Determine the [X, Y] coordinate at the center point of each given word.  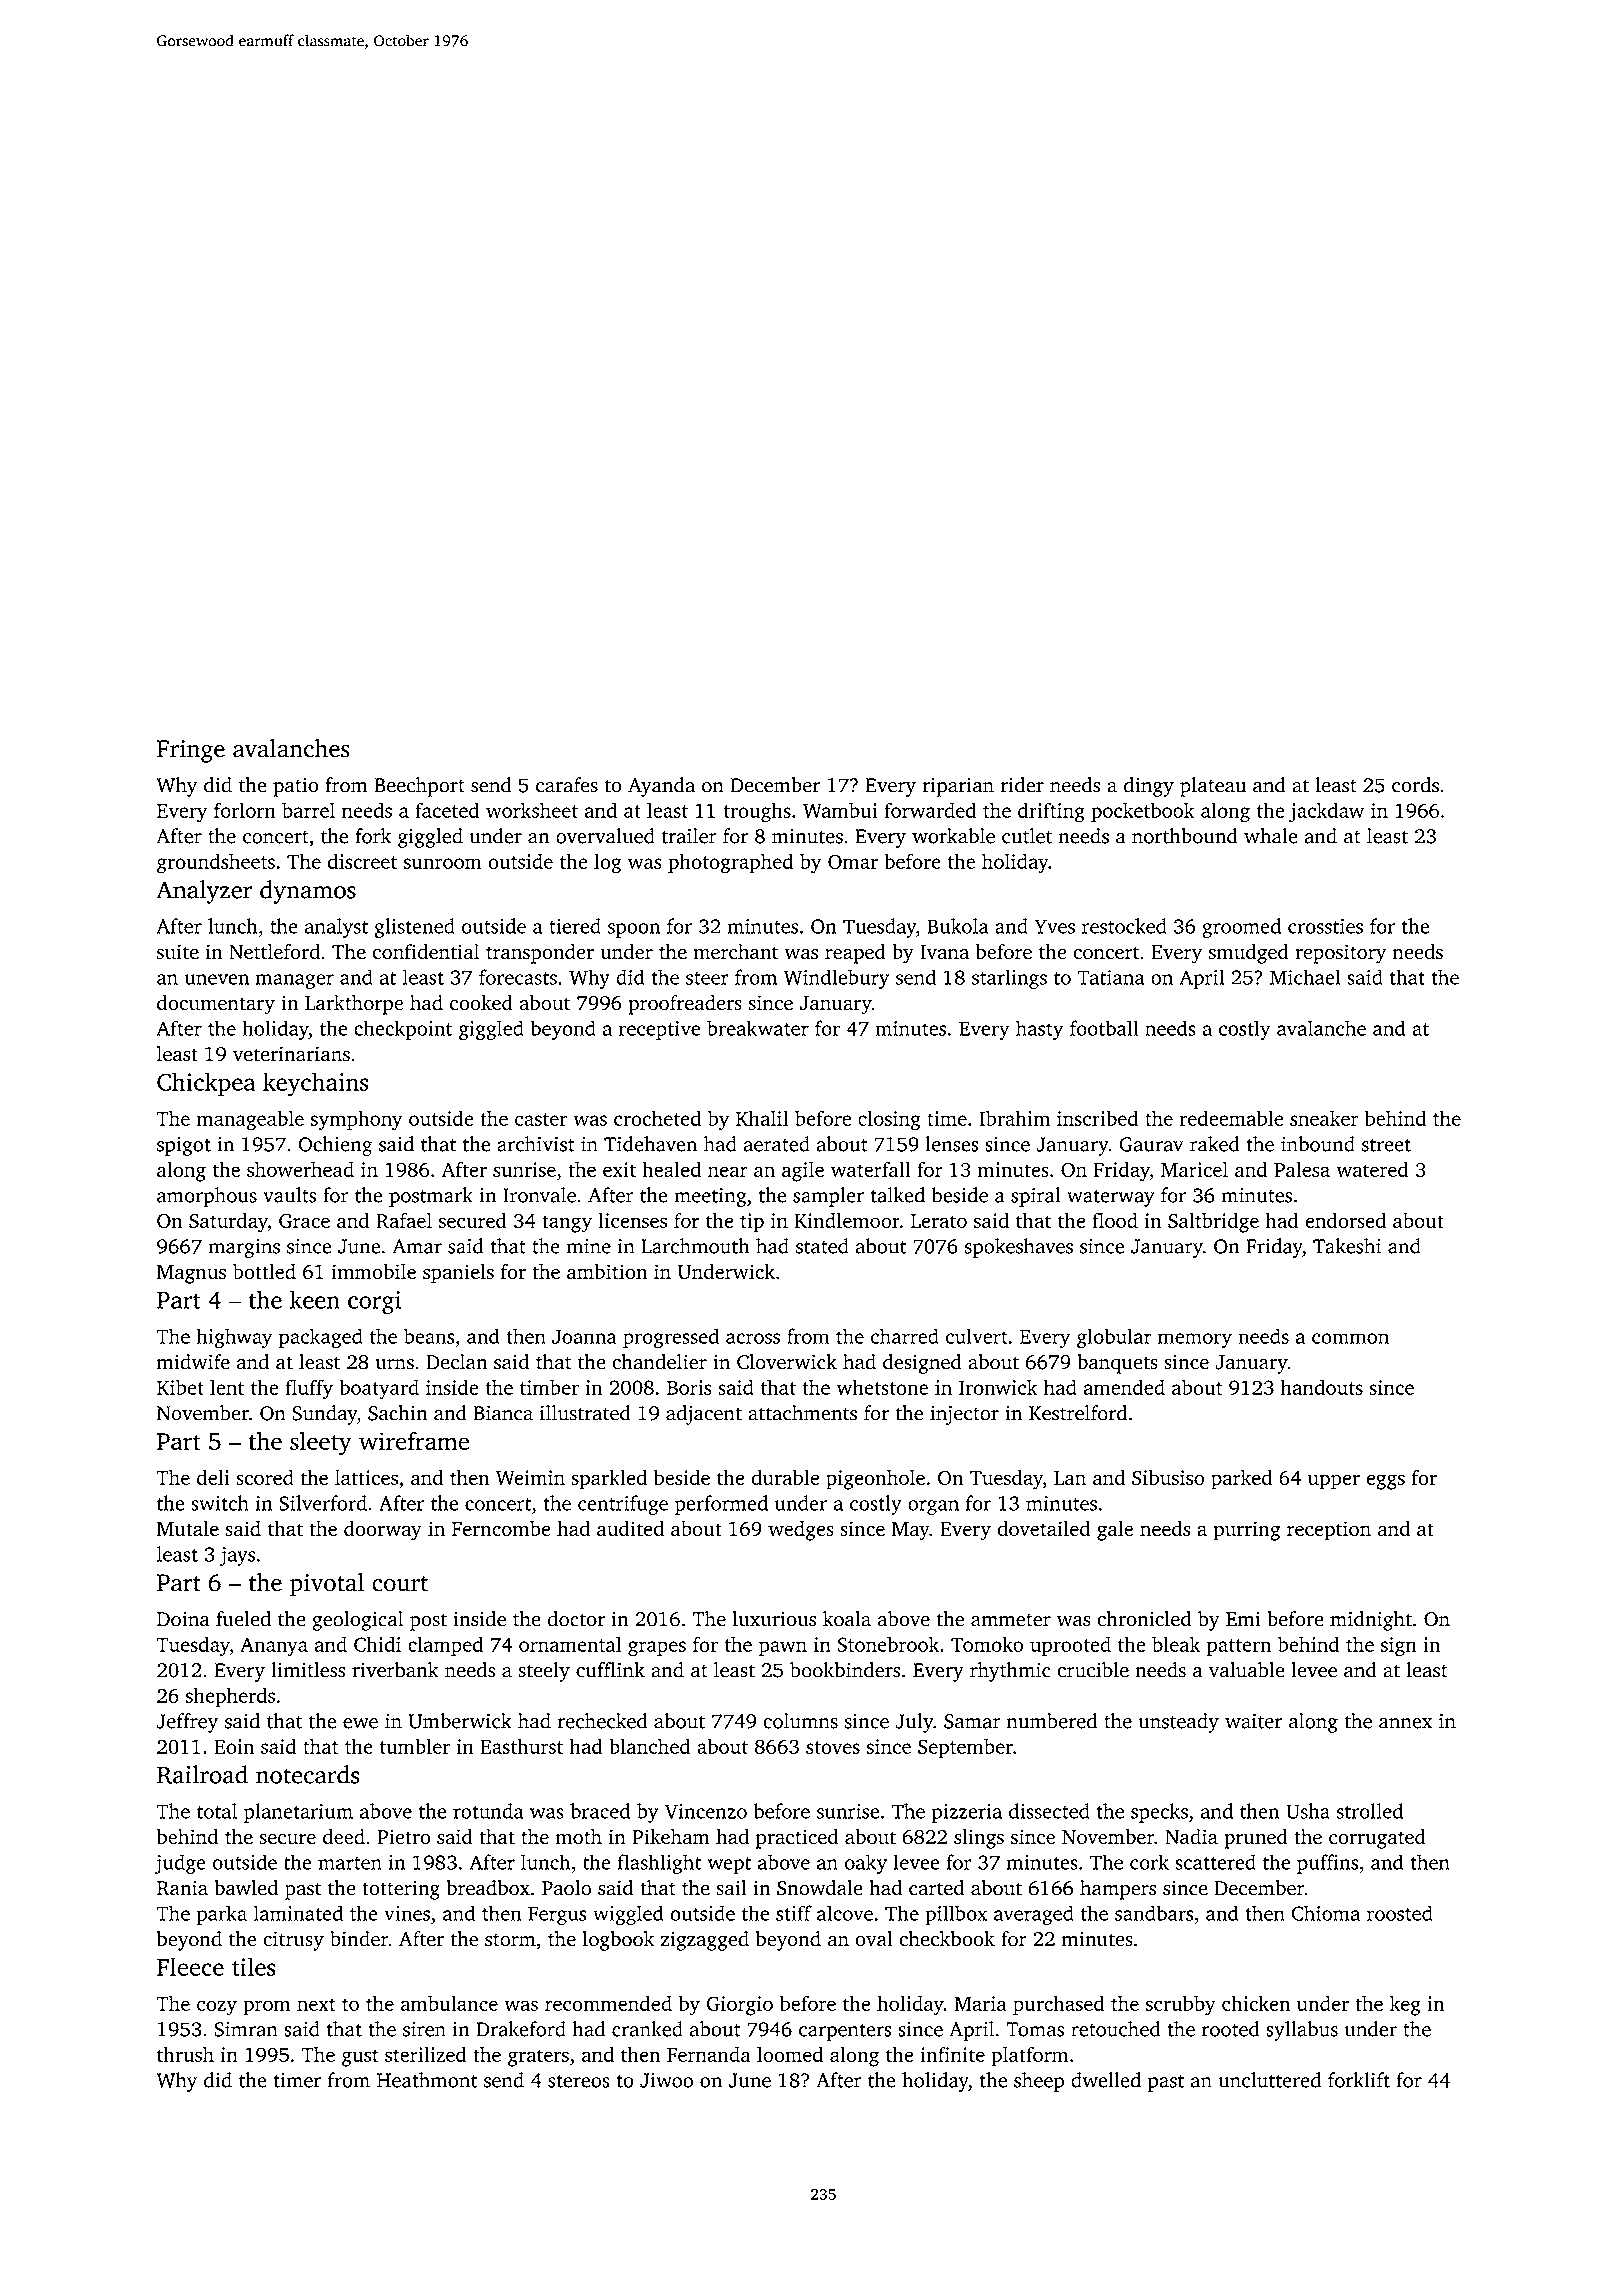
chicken [1256, 2003]
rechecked [602, 1721]
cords [1415, 785]
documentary [216, 1005]
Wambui [840, 810]
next [316, 2004]
